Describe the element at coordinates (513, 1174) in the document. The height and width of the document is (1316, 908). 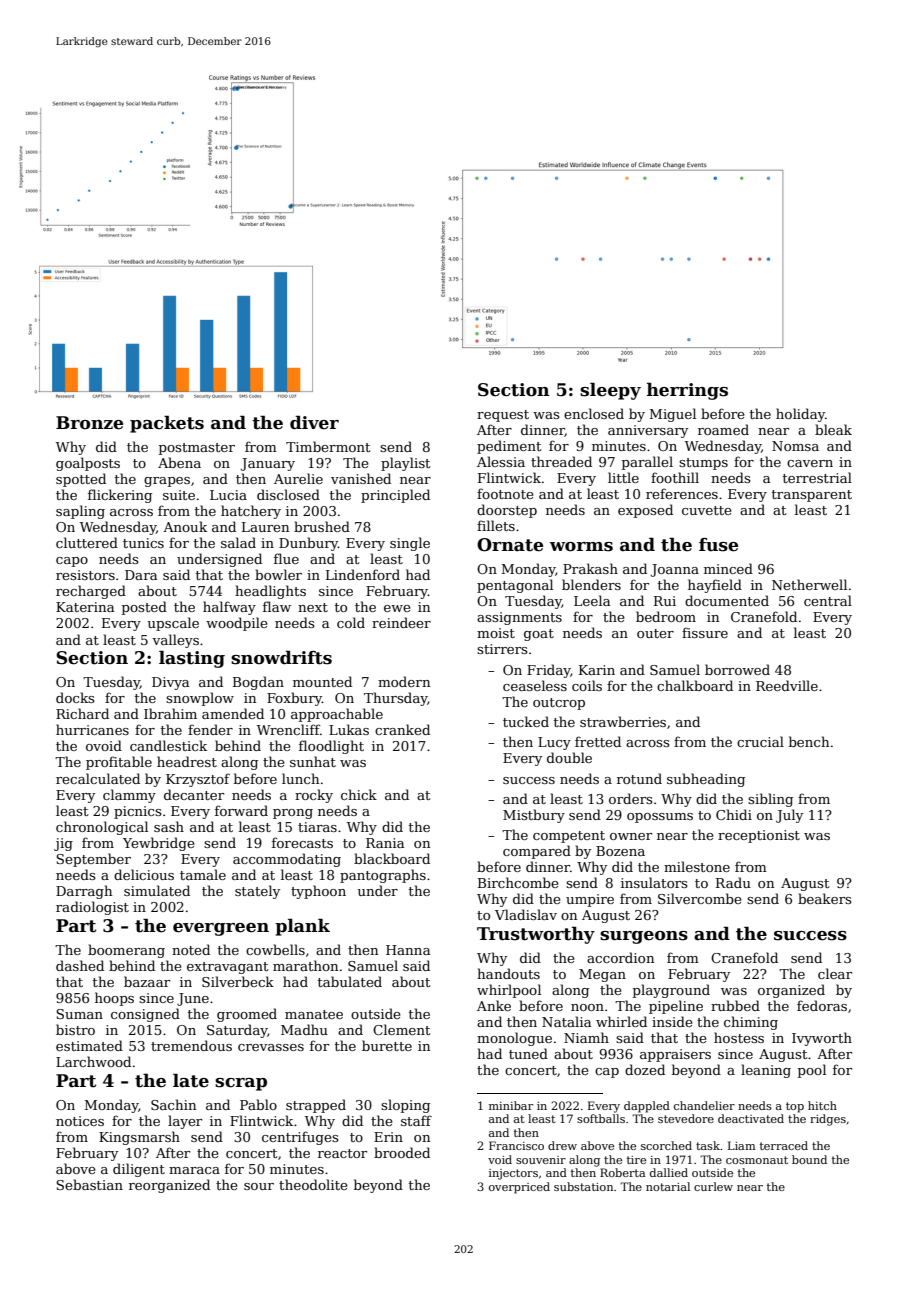
I see `injectors` at that location.
